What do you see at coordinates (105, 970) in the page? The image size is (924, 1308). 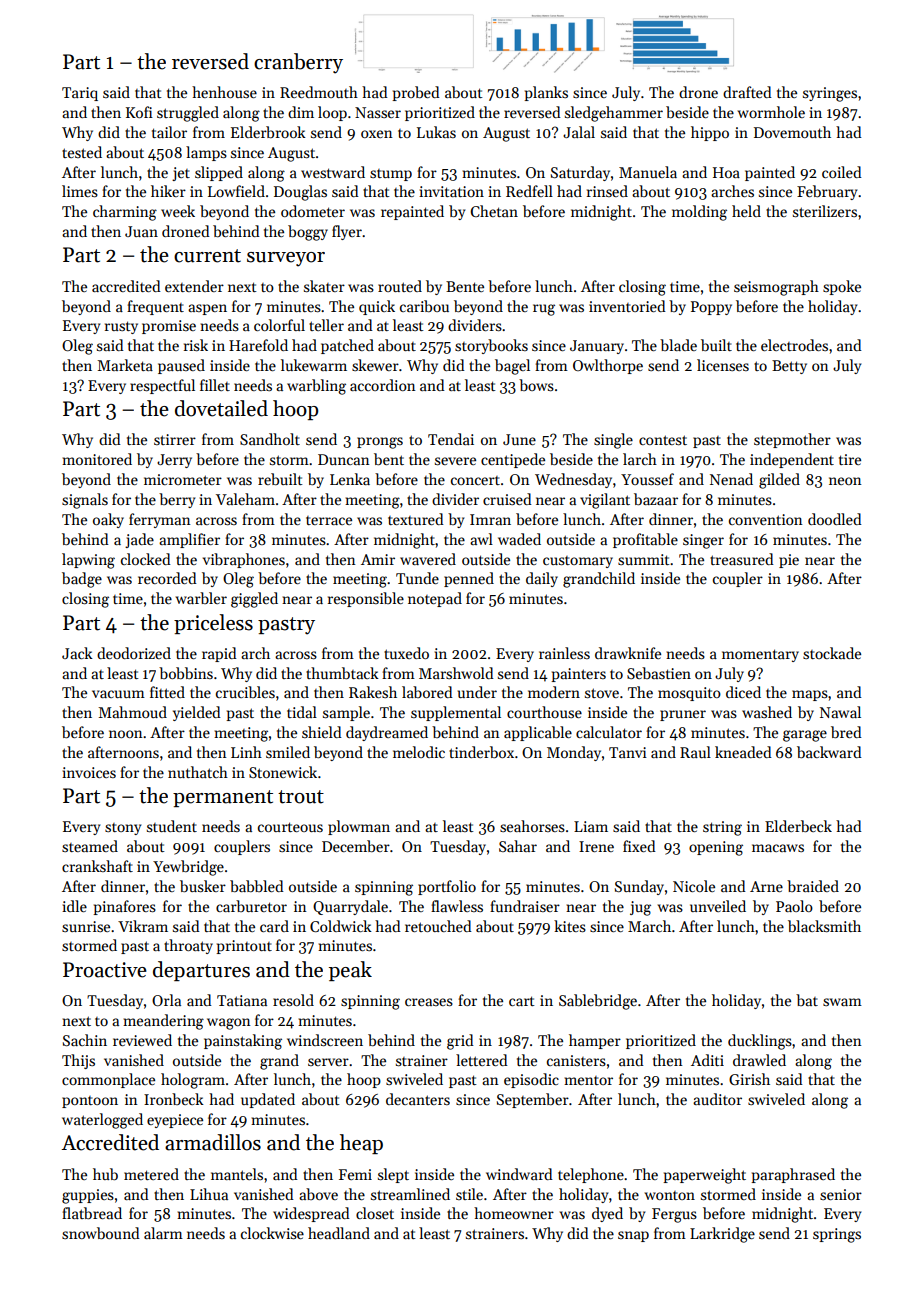 I see `Proactive` at bounding box center [105, 970].
